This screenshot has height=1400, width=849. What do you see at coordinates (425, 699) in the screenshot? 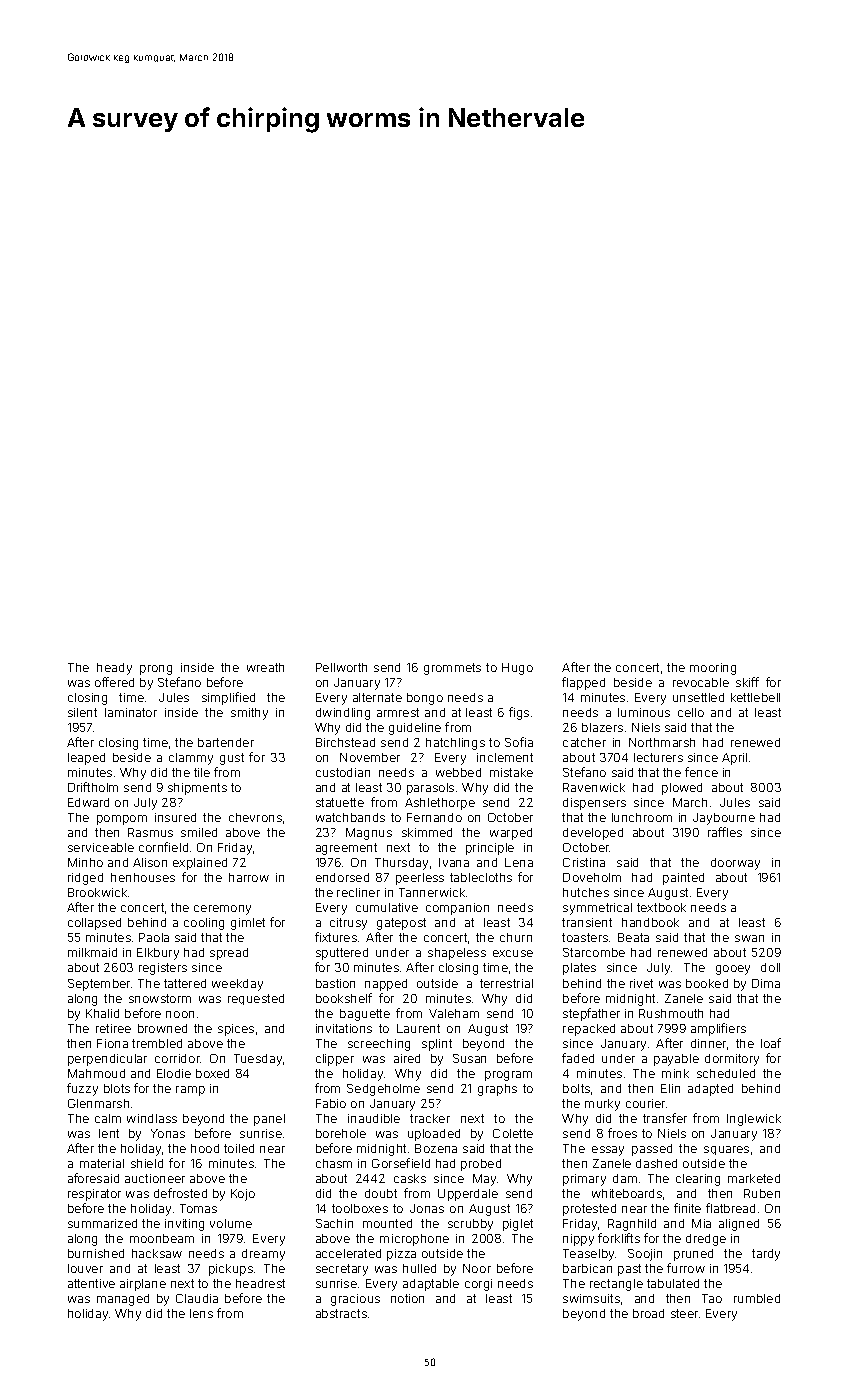
I see `bongo` at bounding box center [425, 699].
